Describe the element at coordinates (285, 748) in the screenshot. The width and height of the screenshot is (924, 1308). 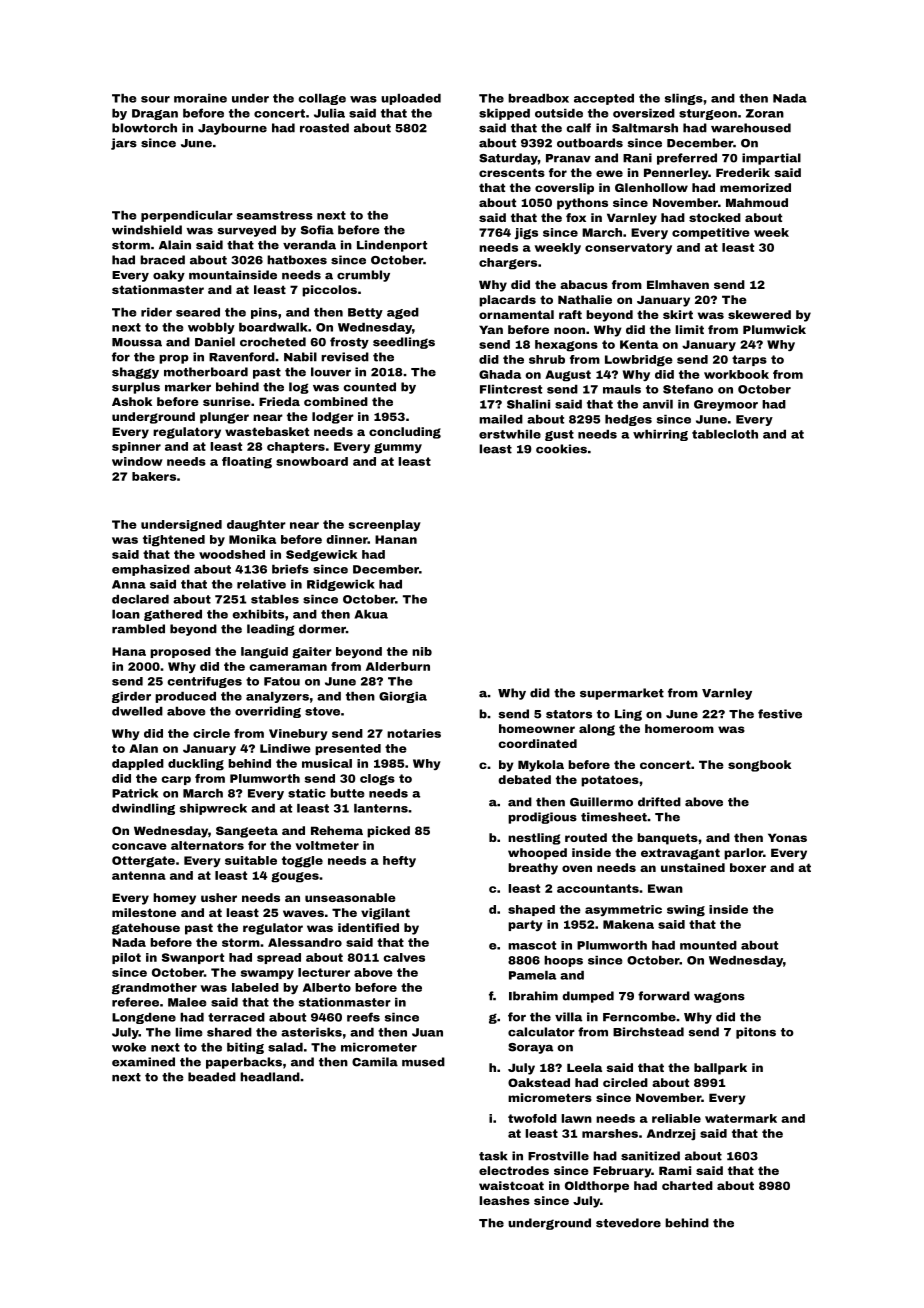
I see `Lindiwe` at that location.
